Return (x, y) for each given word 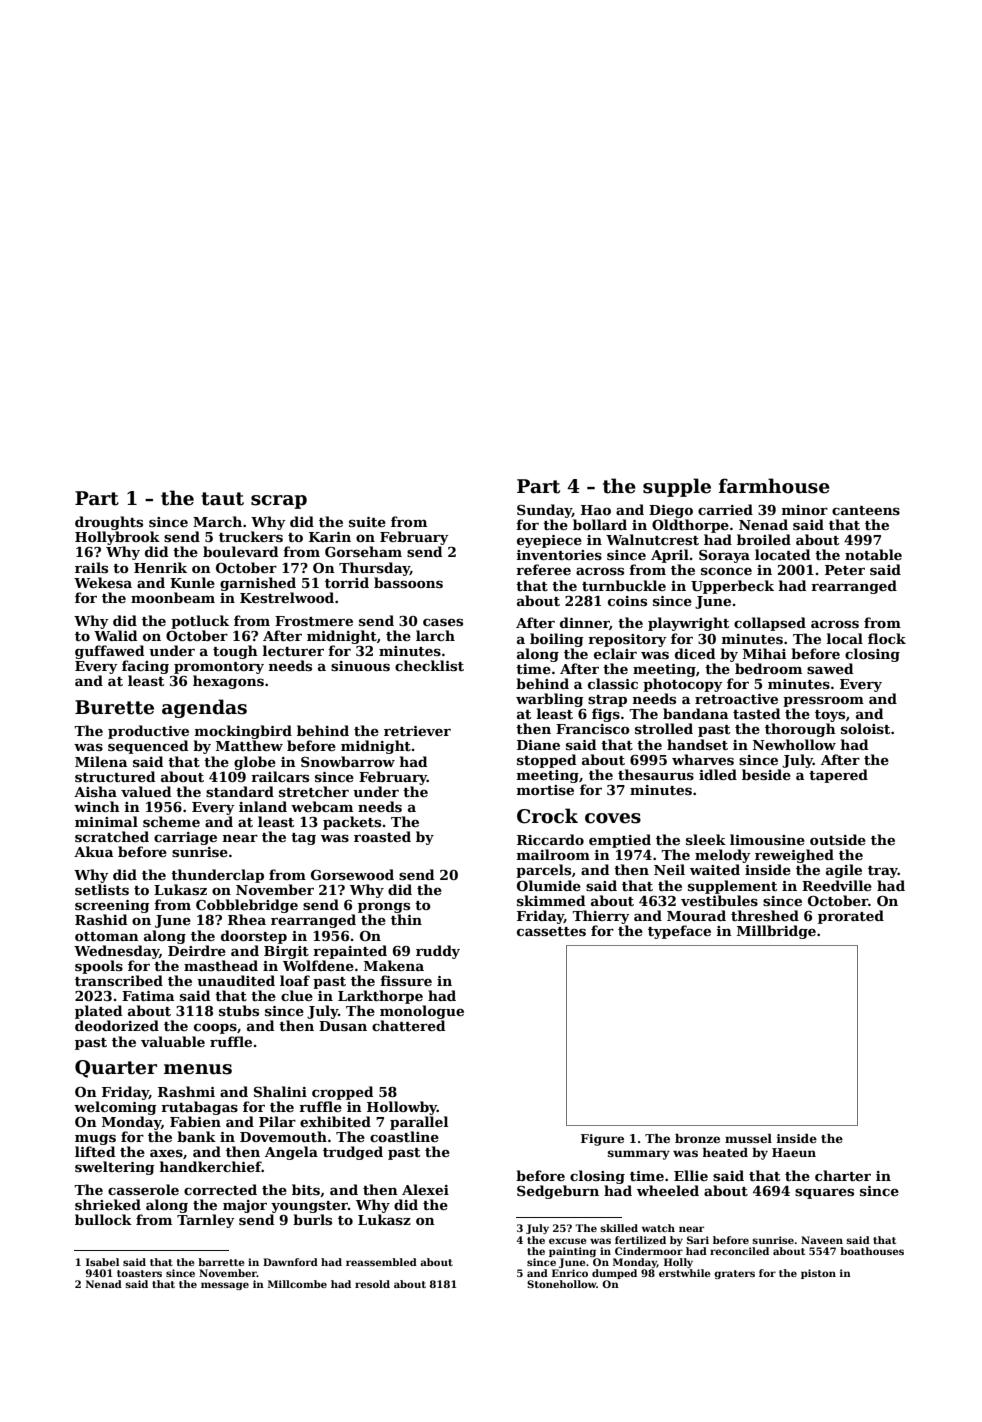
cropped (343, 1093)
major (245, 1206)
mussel (748, 1138)
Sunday (544, 511)
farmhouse (774, 486)
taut (222, 499)
